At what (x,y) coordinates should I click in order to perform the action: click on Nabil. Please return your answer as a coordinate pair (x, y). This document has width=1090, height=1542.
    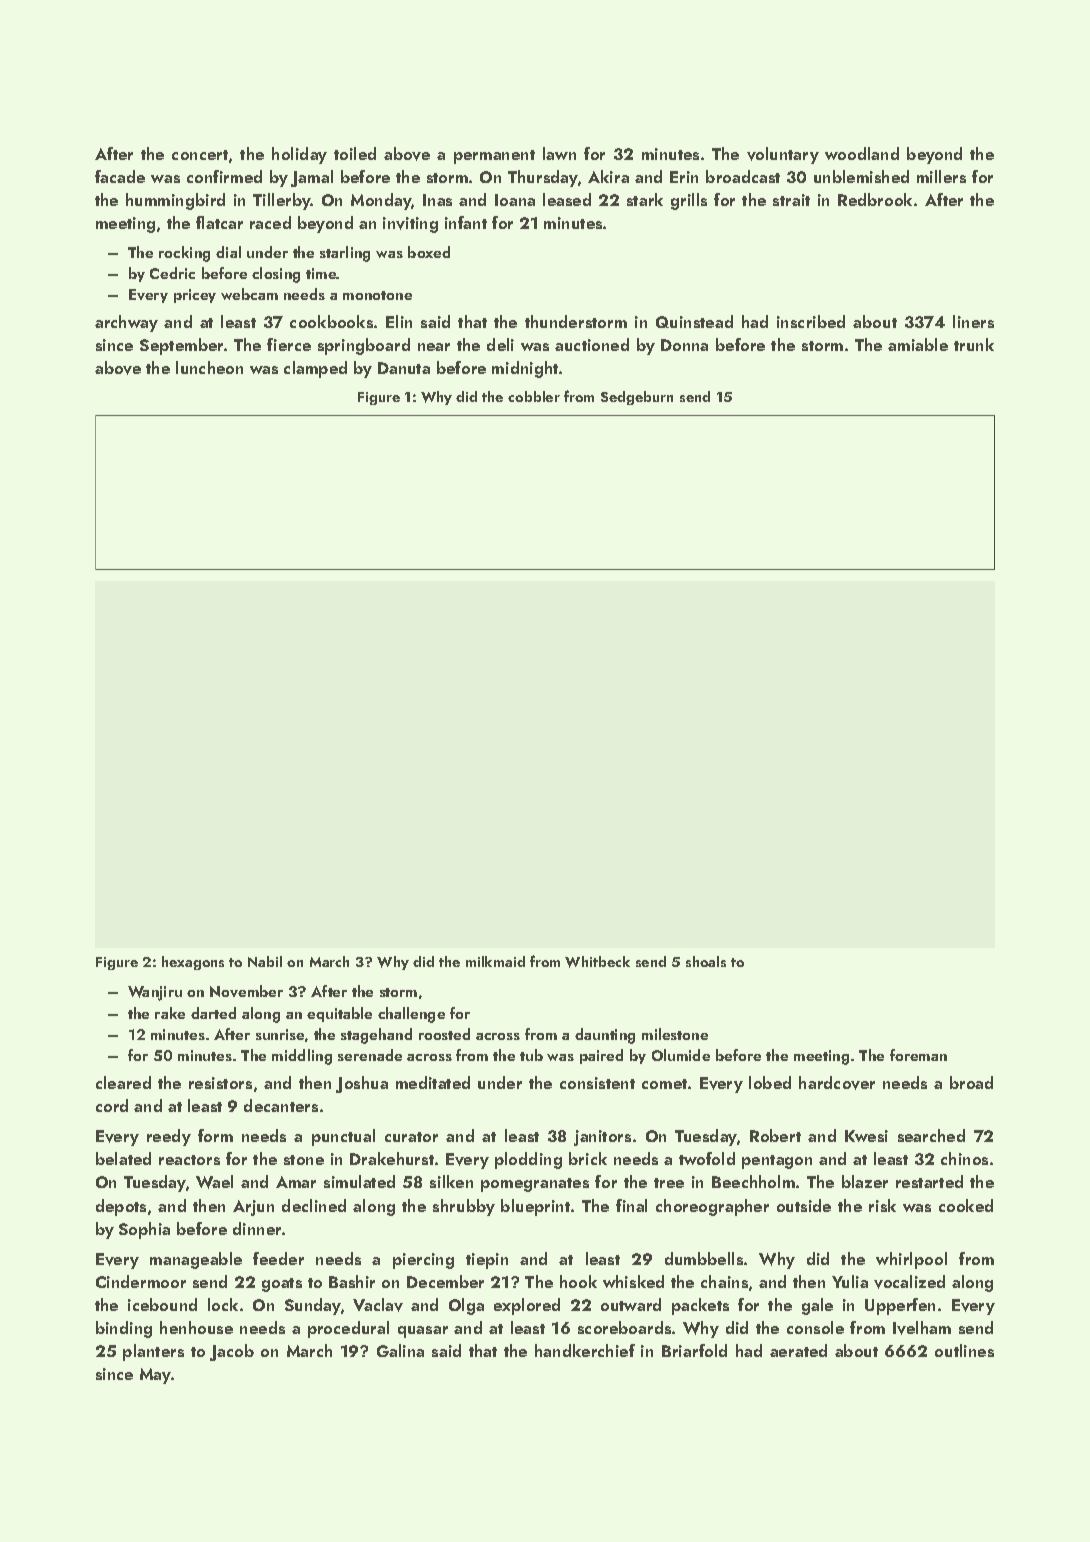
    Looking at the image, I should click on (265, 961).
